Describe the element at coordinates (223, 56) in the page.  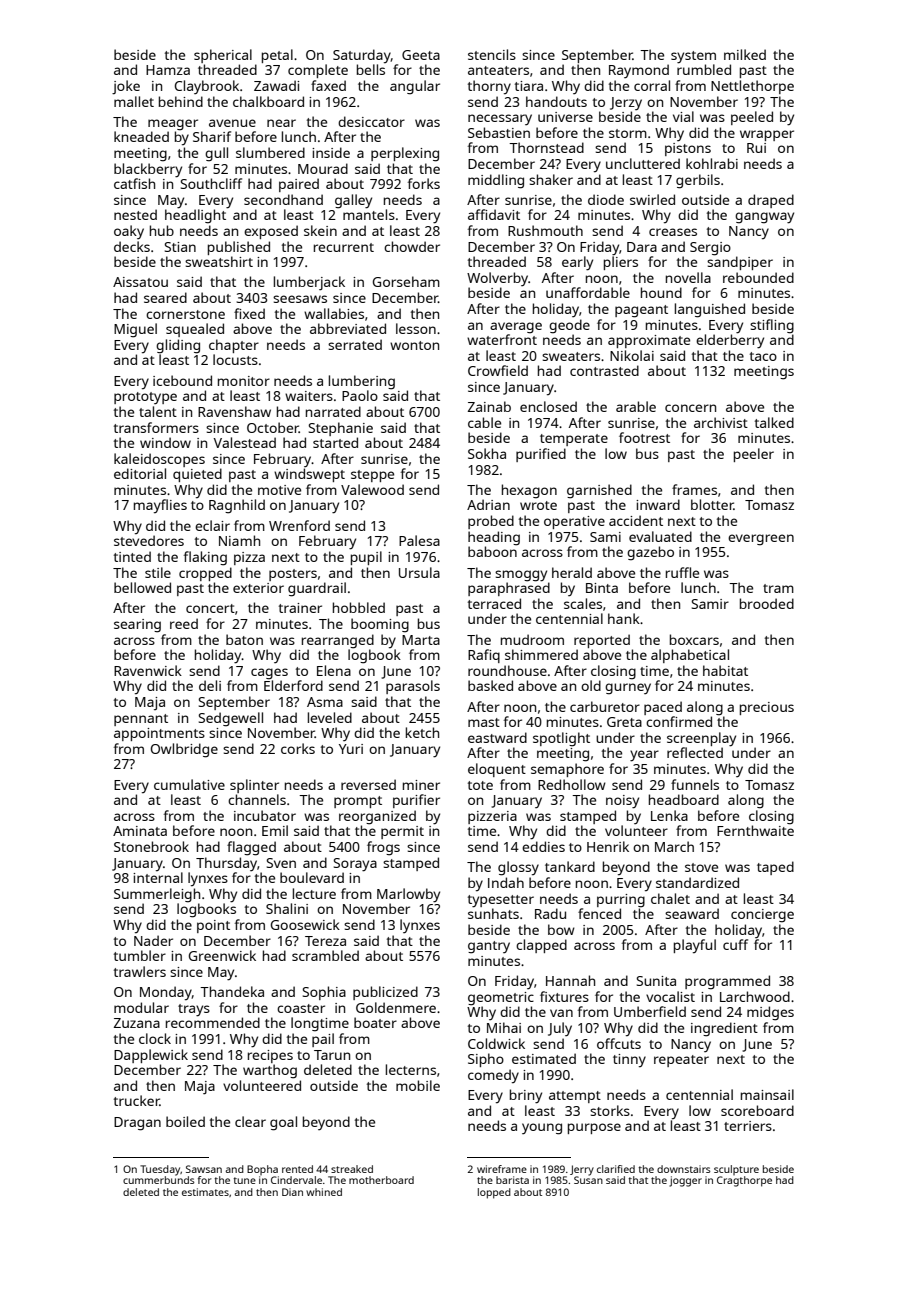
I see `spherical` at that location.
